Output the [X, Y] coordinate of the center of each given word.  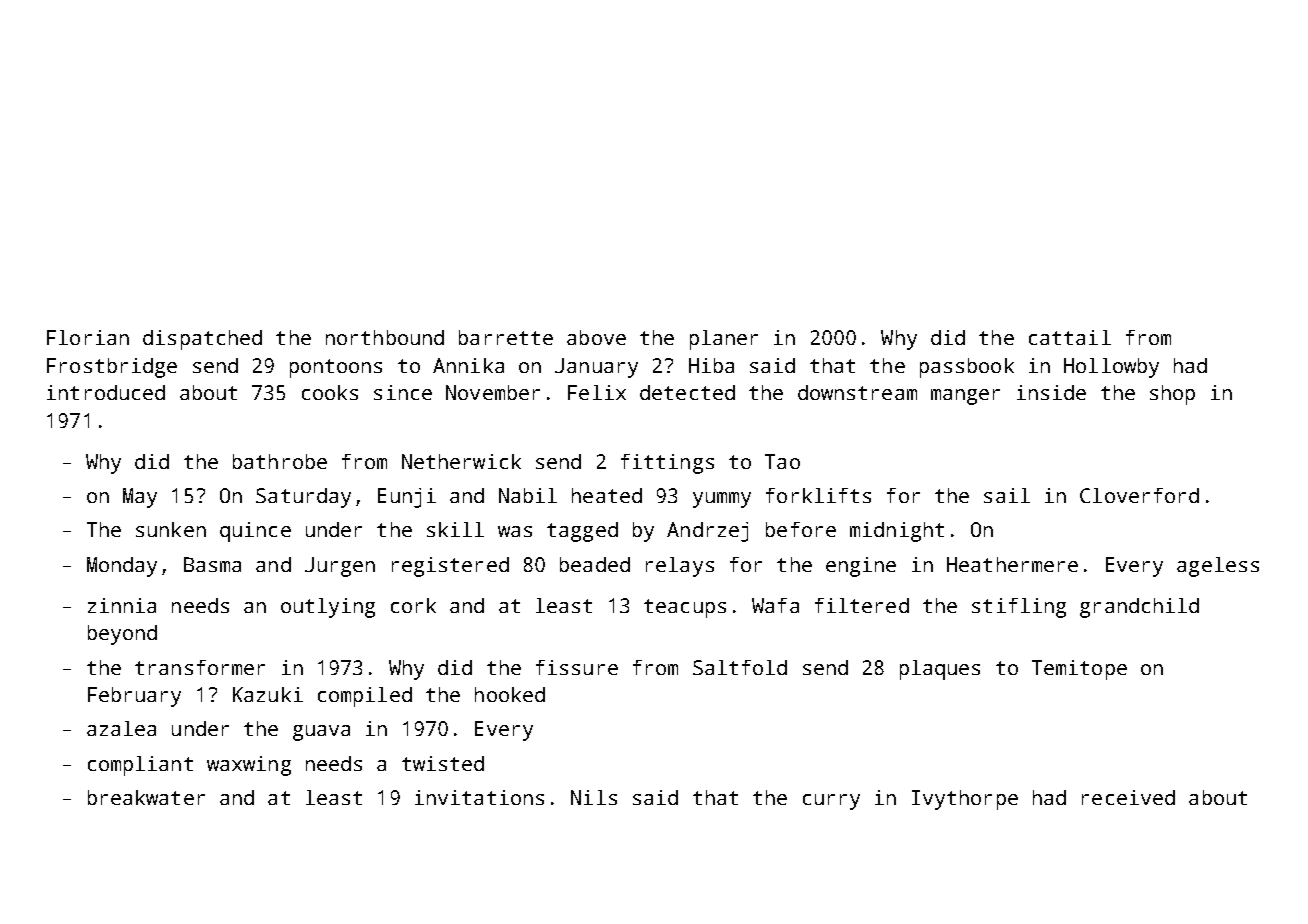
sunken [171, 529]
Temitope [1079, 670]
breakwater [146, 797]
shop [1172, 395]
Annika [468, 365]
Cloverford [1139, 495]
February [134, 697]
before [801, 529]
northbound [385, 337]
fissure [577, 667]
